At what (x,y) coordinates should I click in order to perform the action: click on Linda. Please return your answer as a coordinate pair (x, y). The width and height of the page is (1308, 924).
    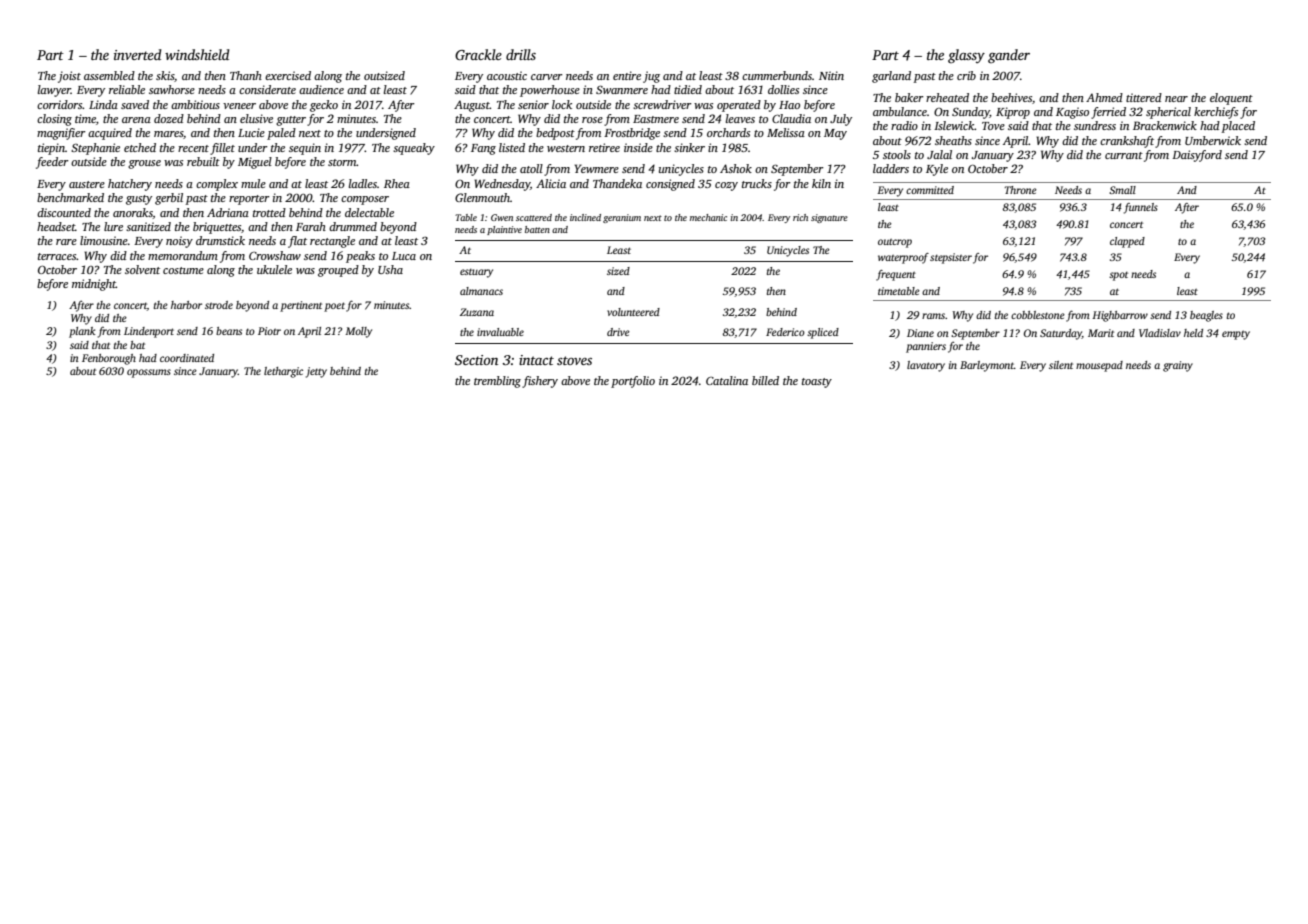
    Looking at the image, I should click on (103, 104).
